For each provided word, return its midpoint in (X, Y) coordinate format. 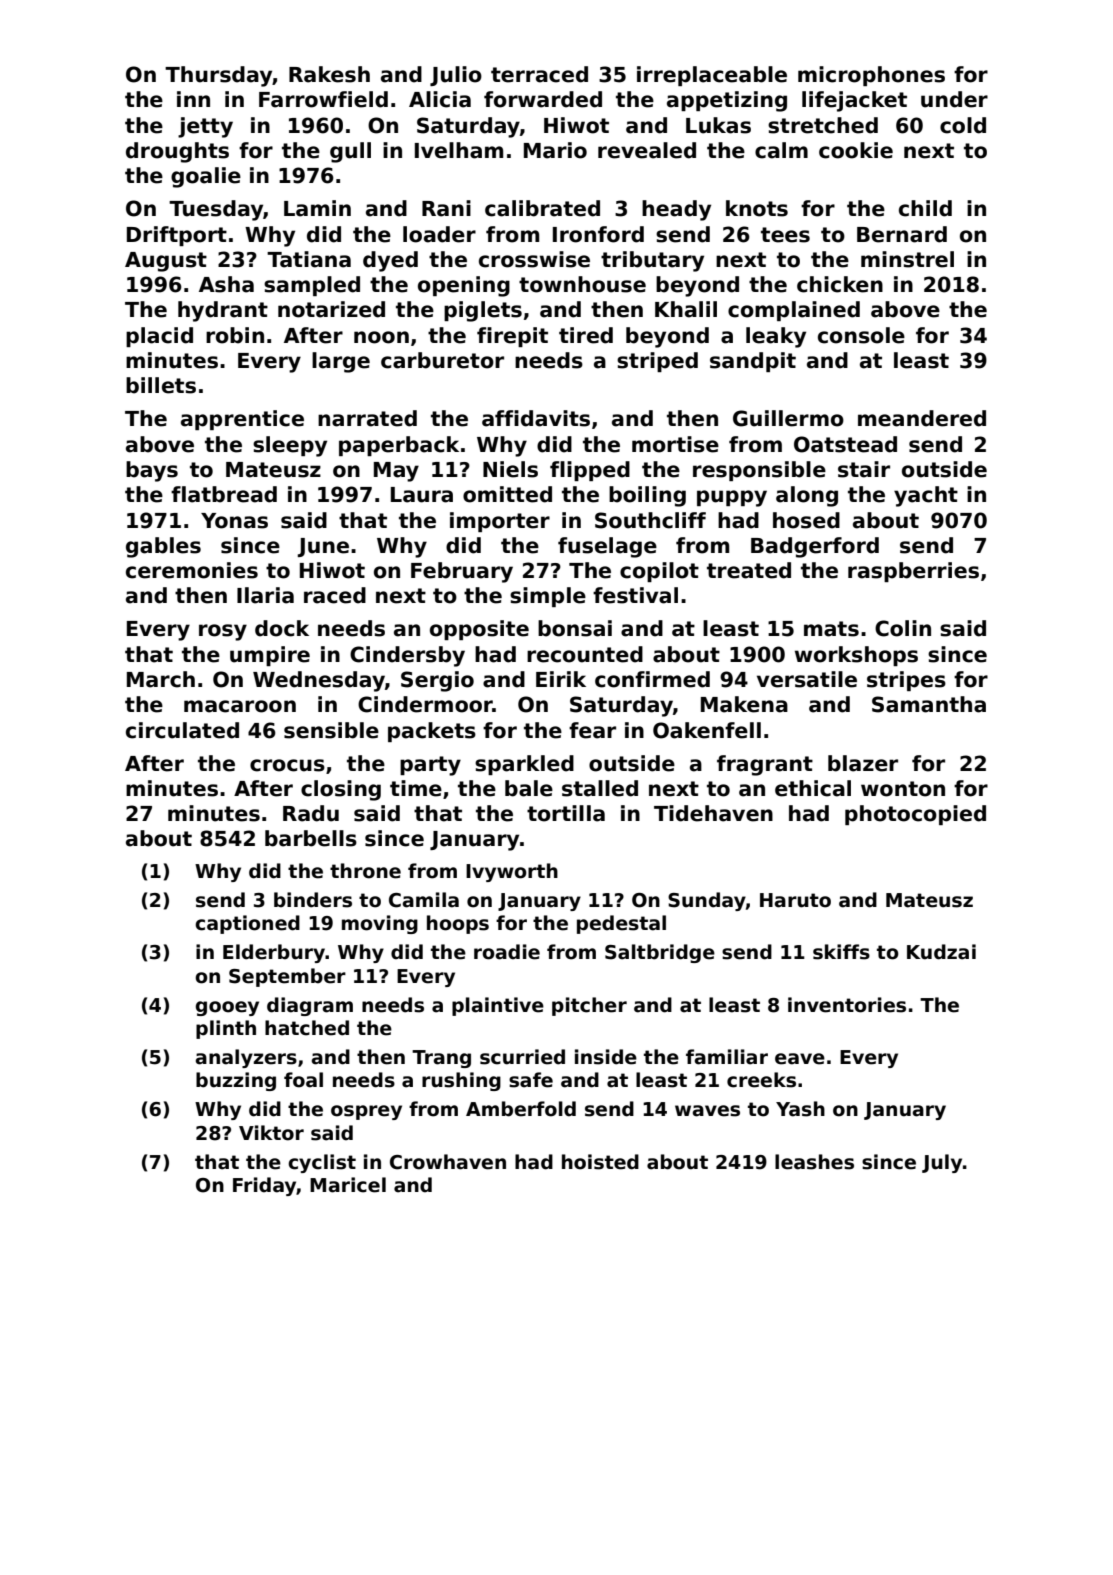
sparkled (524, 765)
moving (380, 924)
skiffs (841, 952)
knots (757, 208)
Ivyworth (512, 872)
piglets (483, 311)
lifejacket (854, 101)
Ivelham (459, 150)
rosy (223, 632)
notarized (331, 309)
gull (350, 152)
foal (303, 1080)
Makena (744, 704)
